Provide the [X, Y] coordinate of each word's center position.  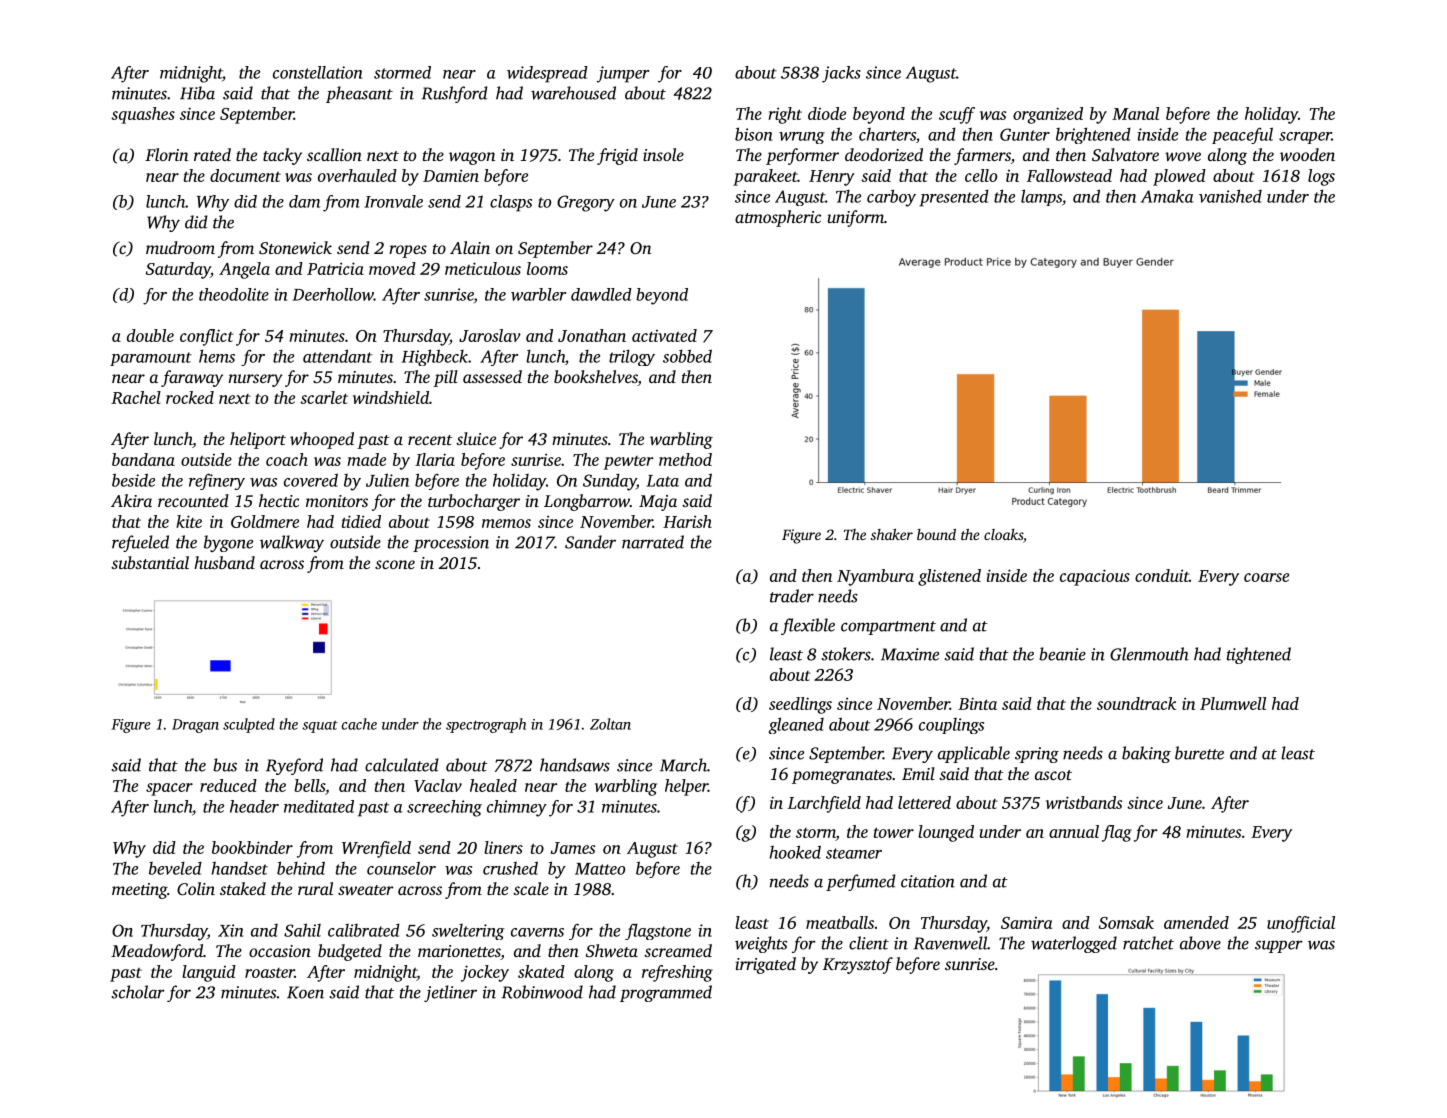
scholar [138, 992]
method [685, 459]
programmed [666, 993]
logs [1321, 177]
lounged [946, 833]
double [150, 335]
